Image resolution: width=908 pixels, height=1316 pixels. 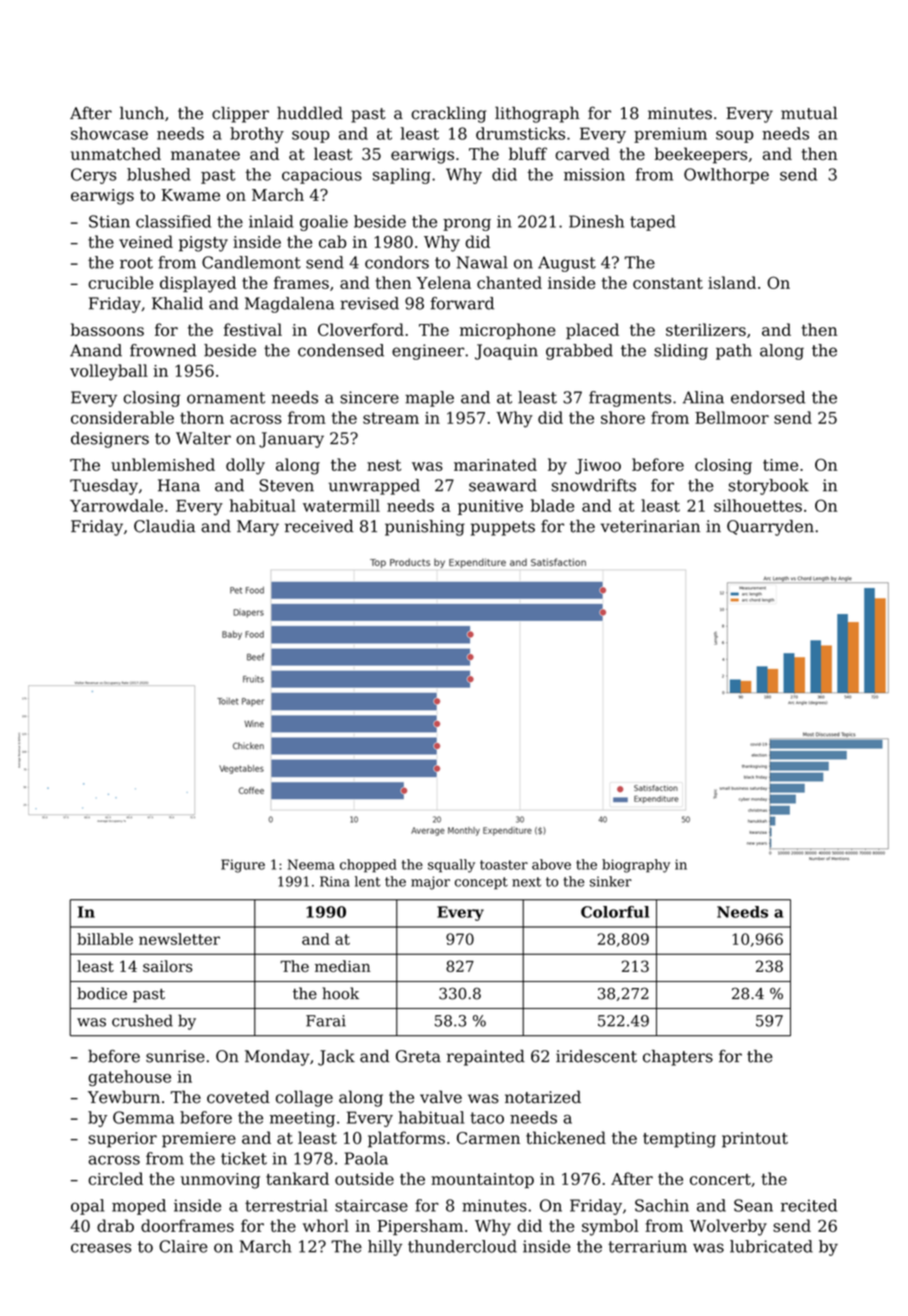 I want to click on chapters, so click(x=678, y=1058).
